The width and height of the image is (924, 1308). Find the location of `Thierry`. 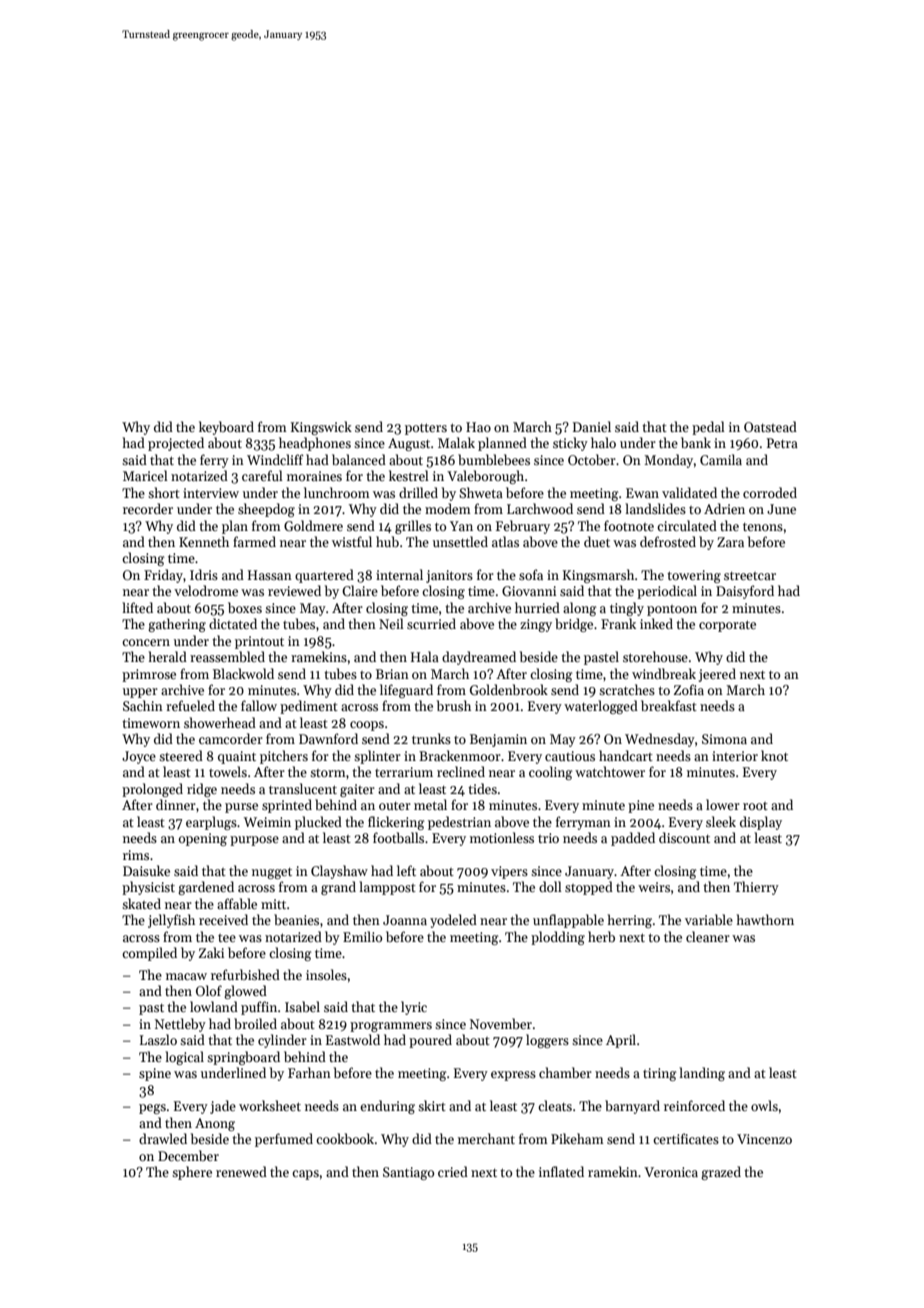

Thierry is located at coordinates (756, 888).
